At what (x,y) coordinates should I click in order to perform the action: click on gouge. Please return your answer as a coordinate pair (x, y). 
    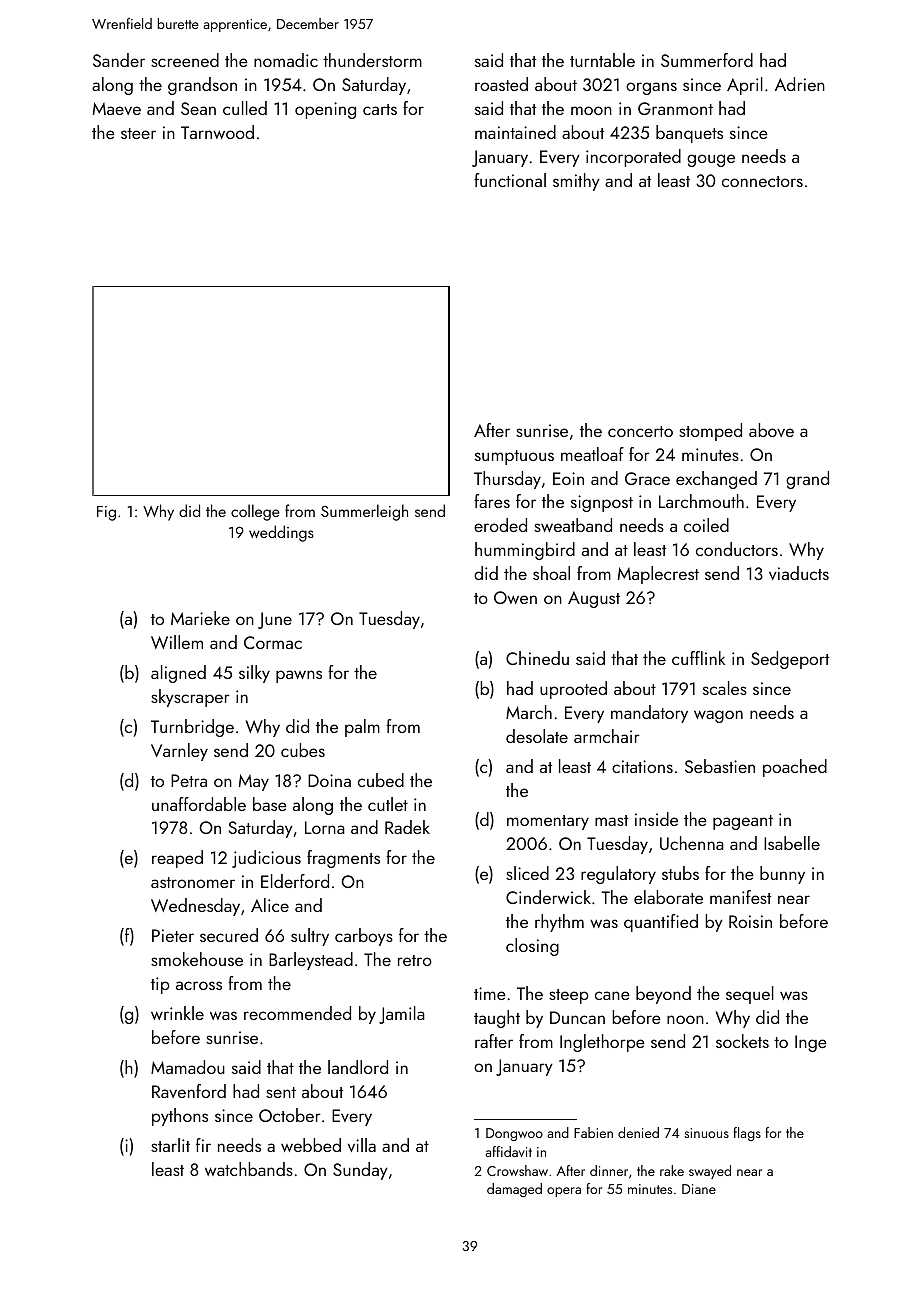
    Looking at the image, I should click on (711, 160).
